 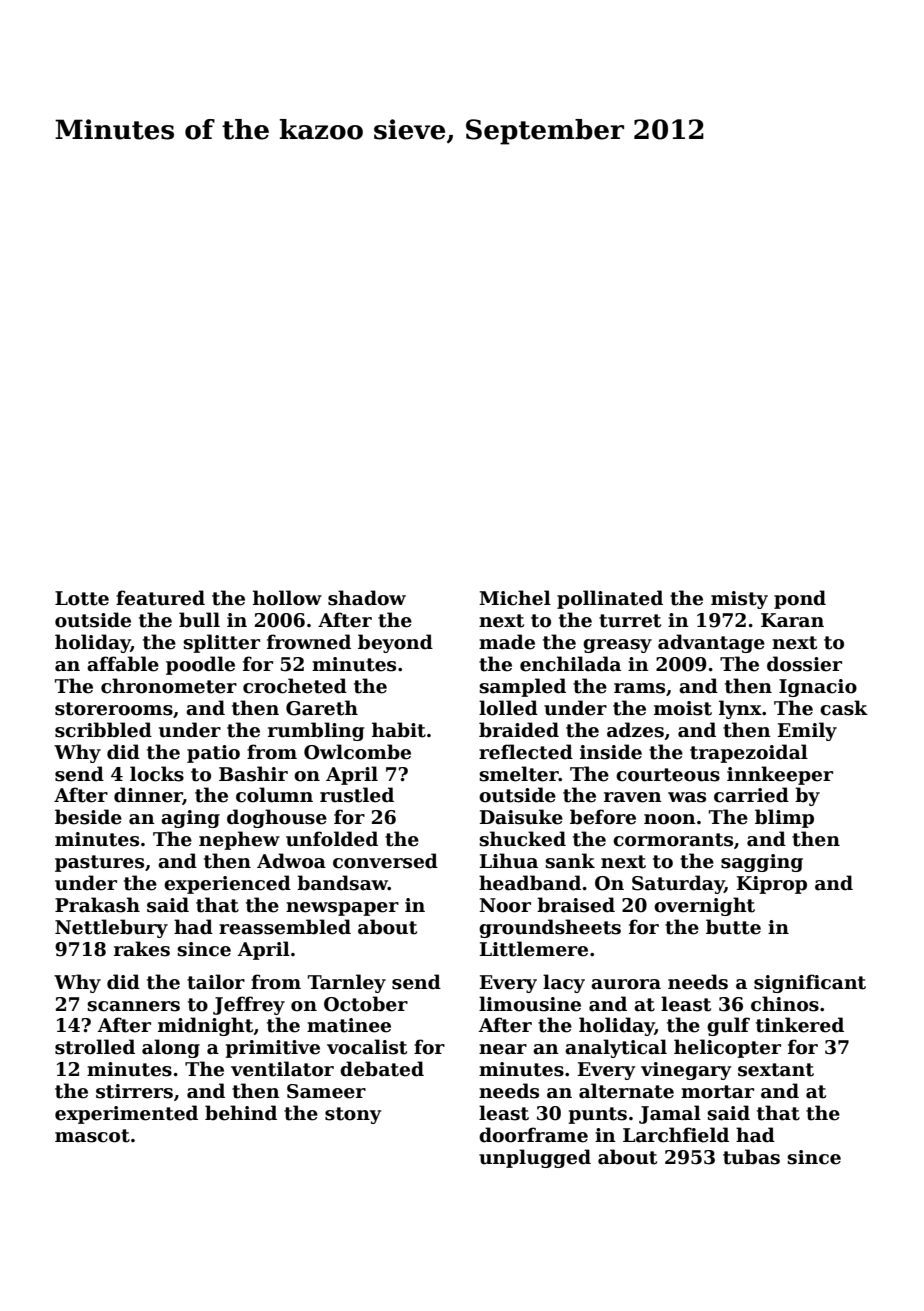 I want to click on tinkered, so click(x=800, y=1025).
